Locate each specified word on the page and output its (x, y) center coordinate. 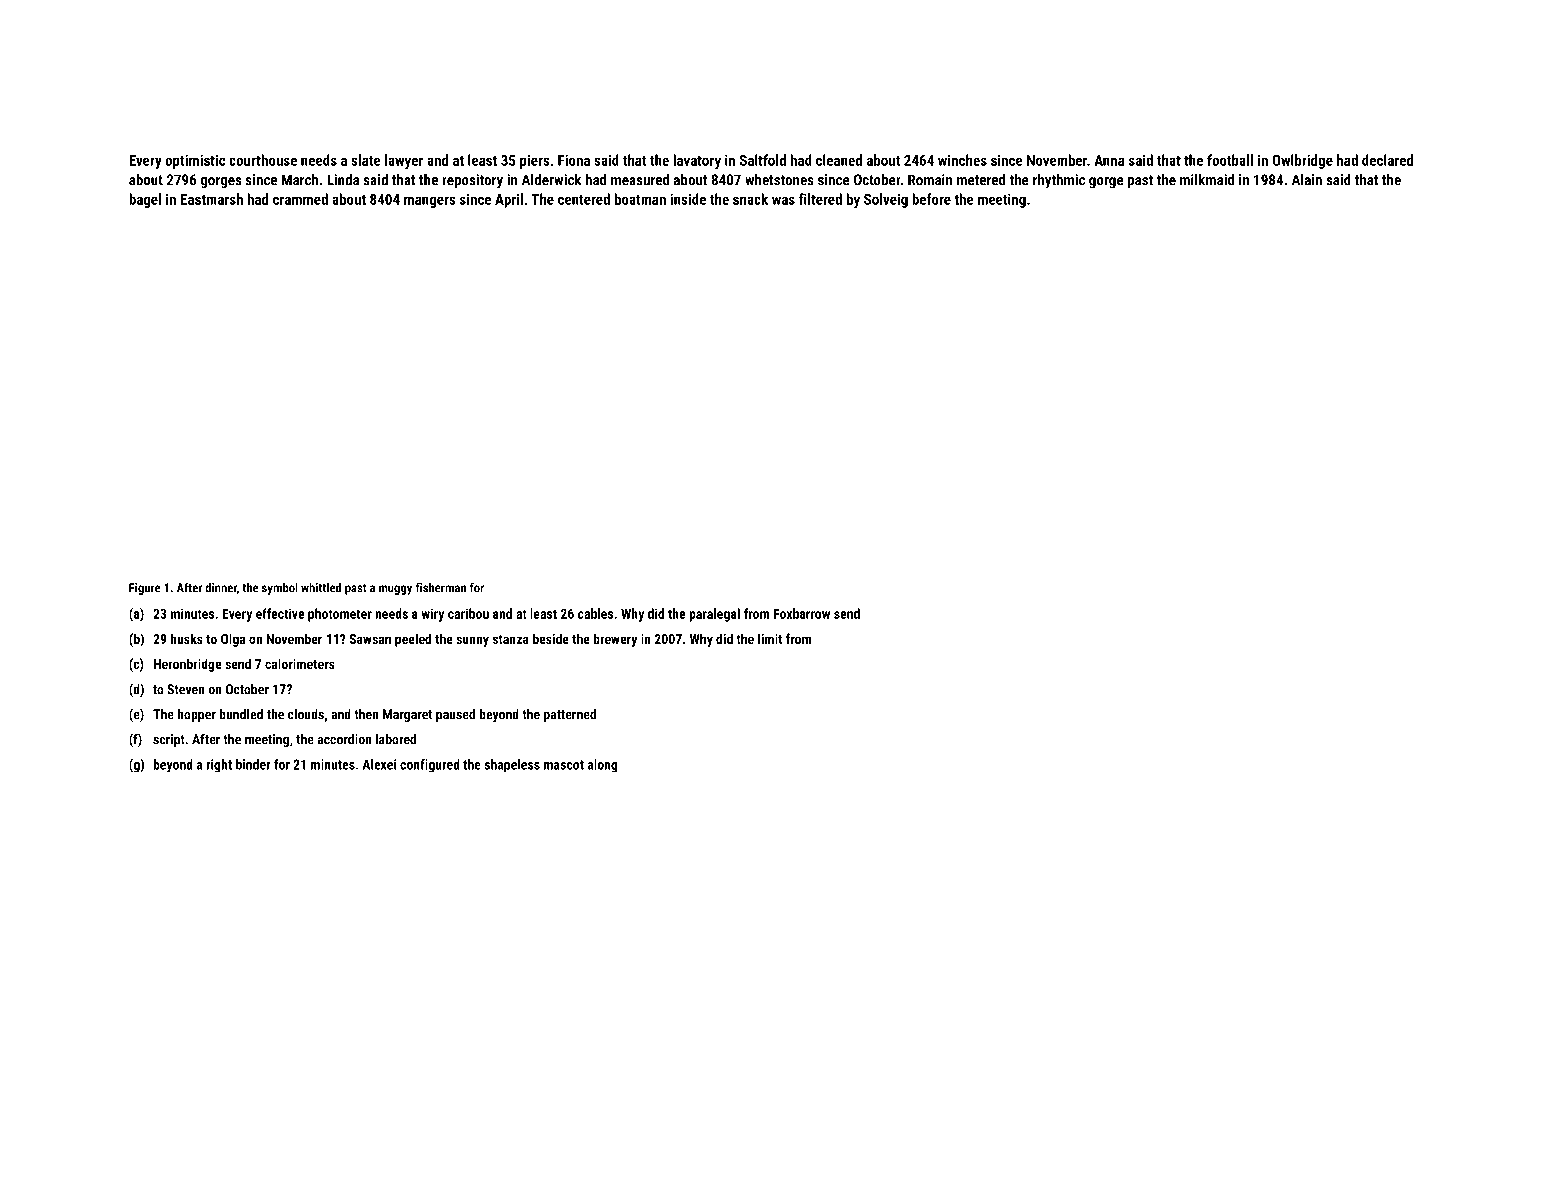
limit (770, 638)
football (1230, 160)
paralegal (714, 615)
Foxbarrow (802, 613)
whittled (321, 587)
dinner (221, 588)
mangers (430, 202)
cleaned (839, 160)
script (169, 740)
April (509, 200)
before (931, 199)
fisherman (441, 587)
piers (535, 161)
